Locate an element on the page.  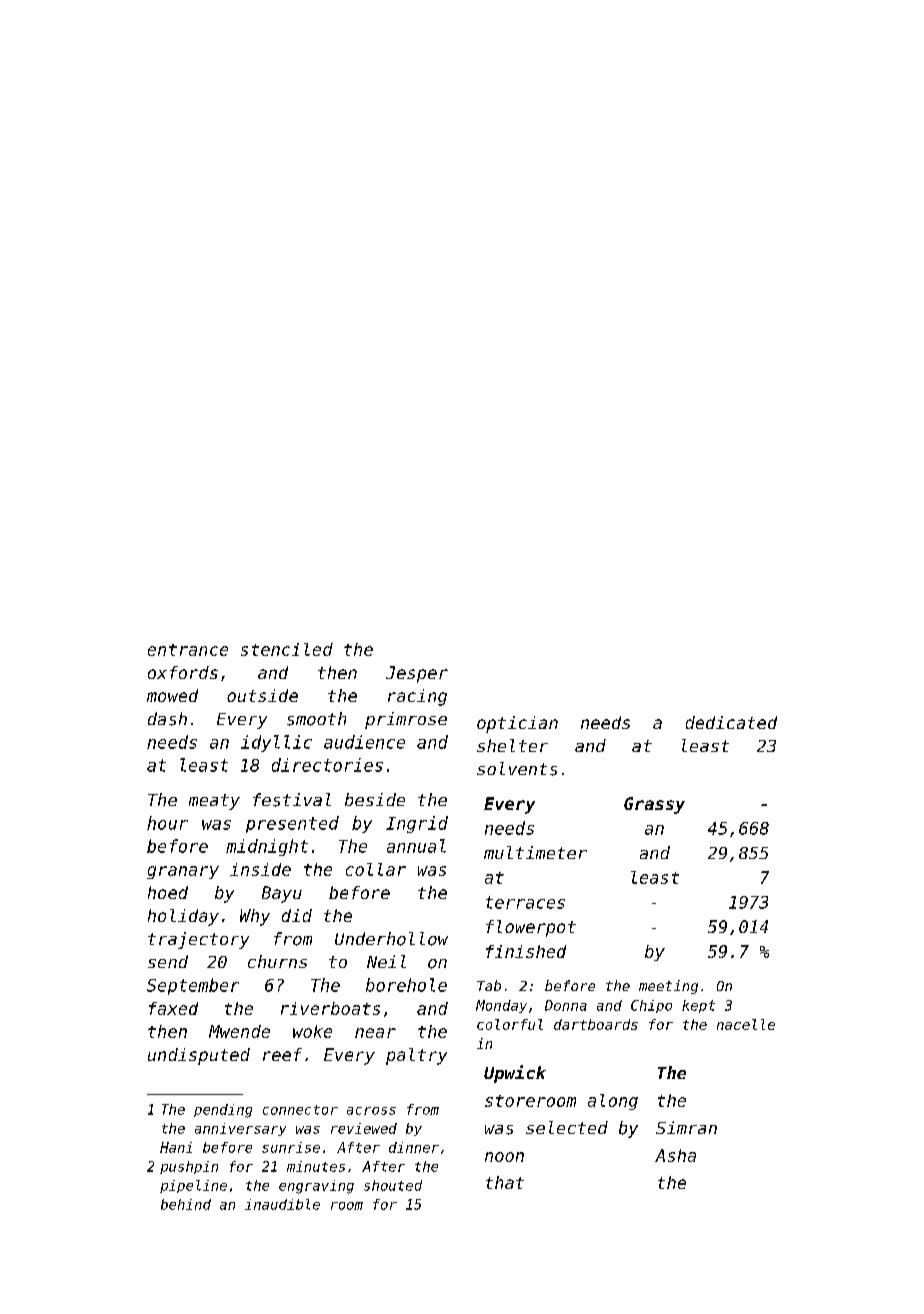
along is located at coordinates (613, 1102).
